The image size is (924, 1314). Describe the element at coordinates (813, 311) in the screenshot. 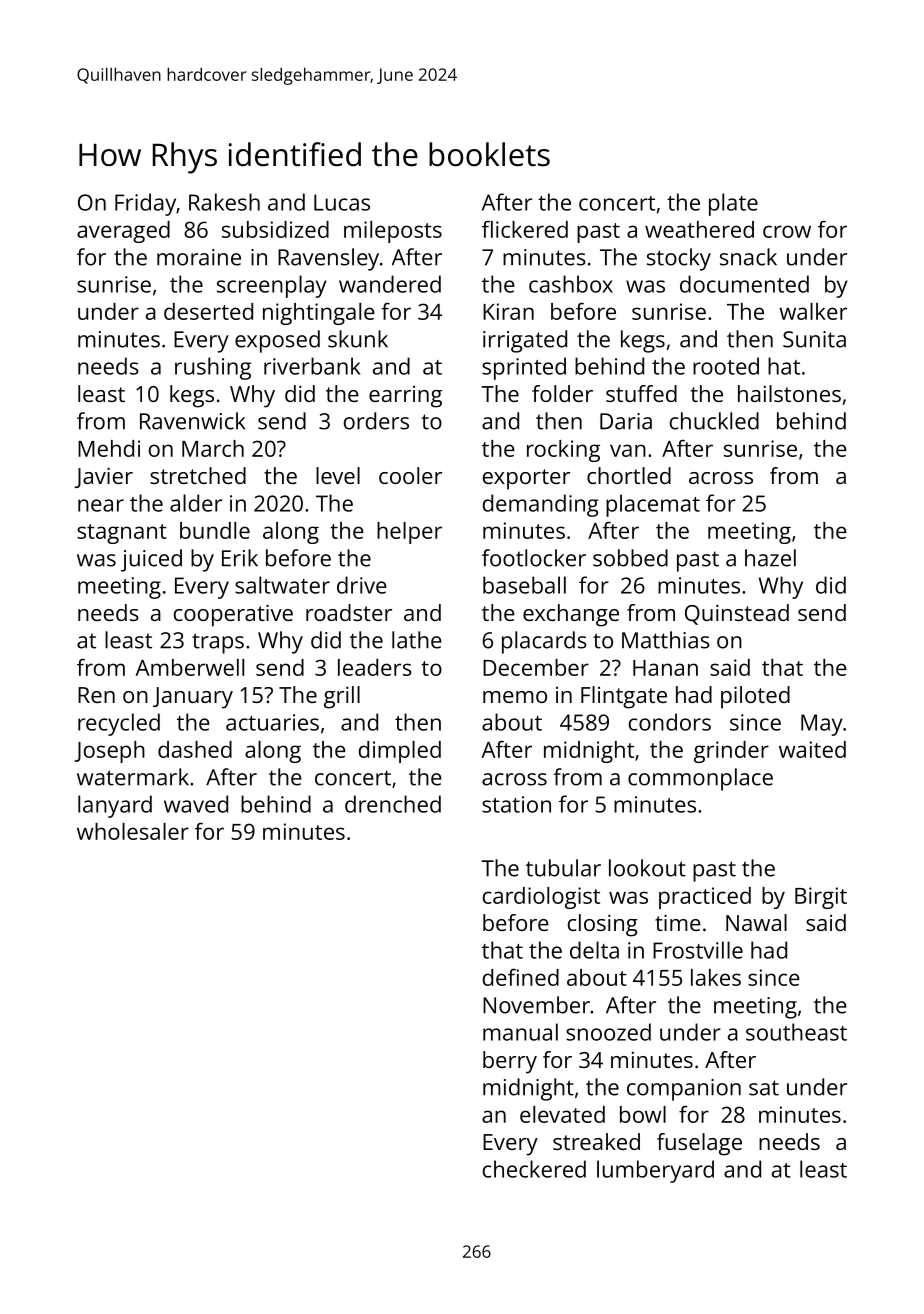

I see `walker` at that location.
